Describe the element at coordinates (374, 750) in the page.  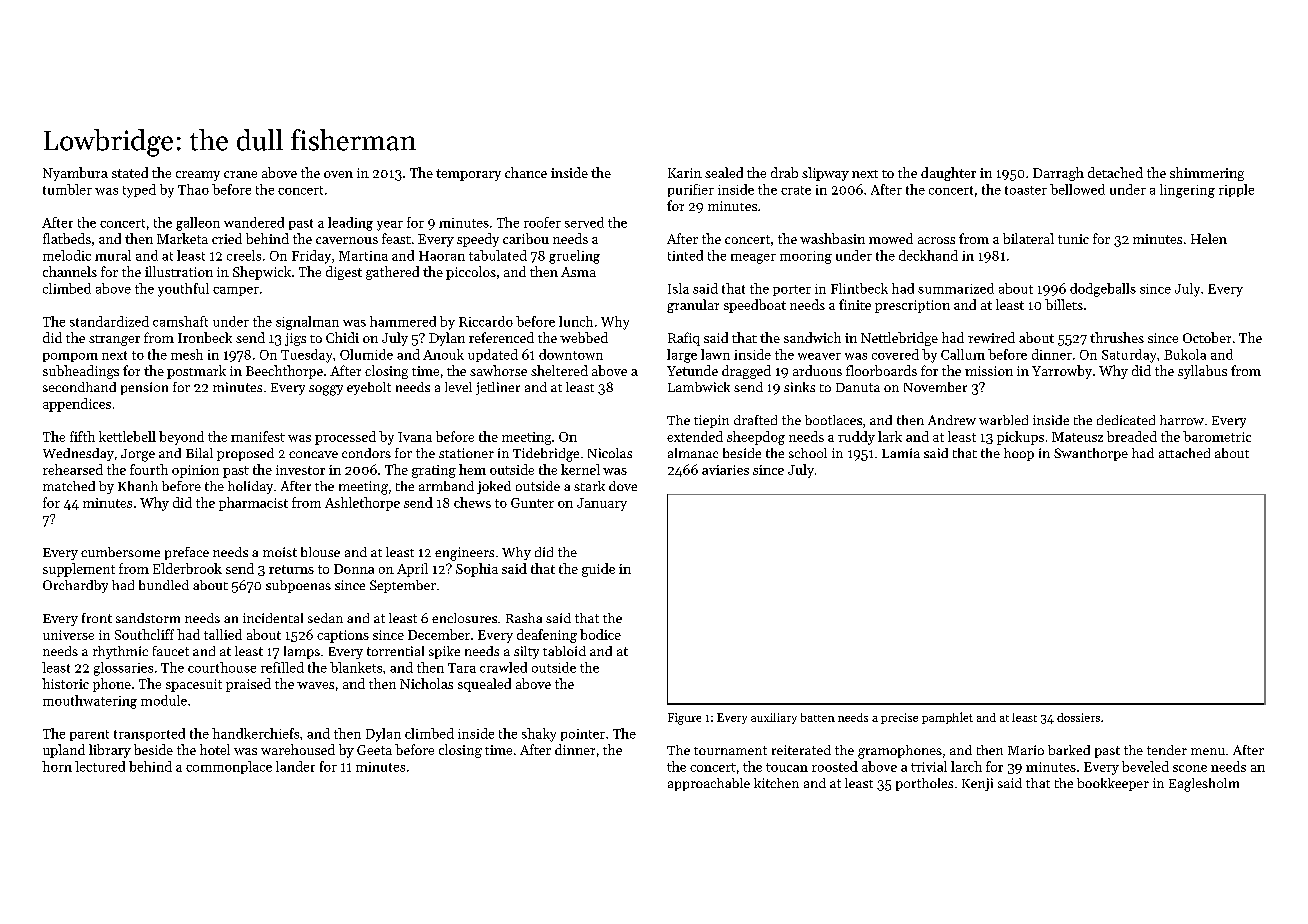
I see `Geeta` at that location.
